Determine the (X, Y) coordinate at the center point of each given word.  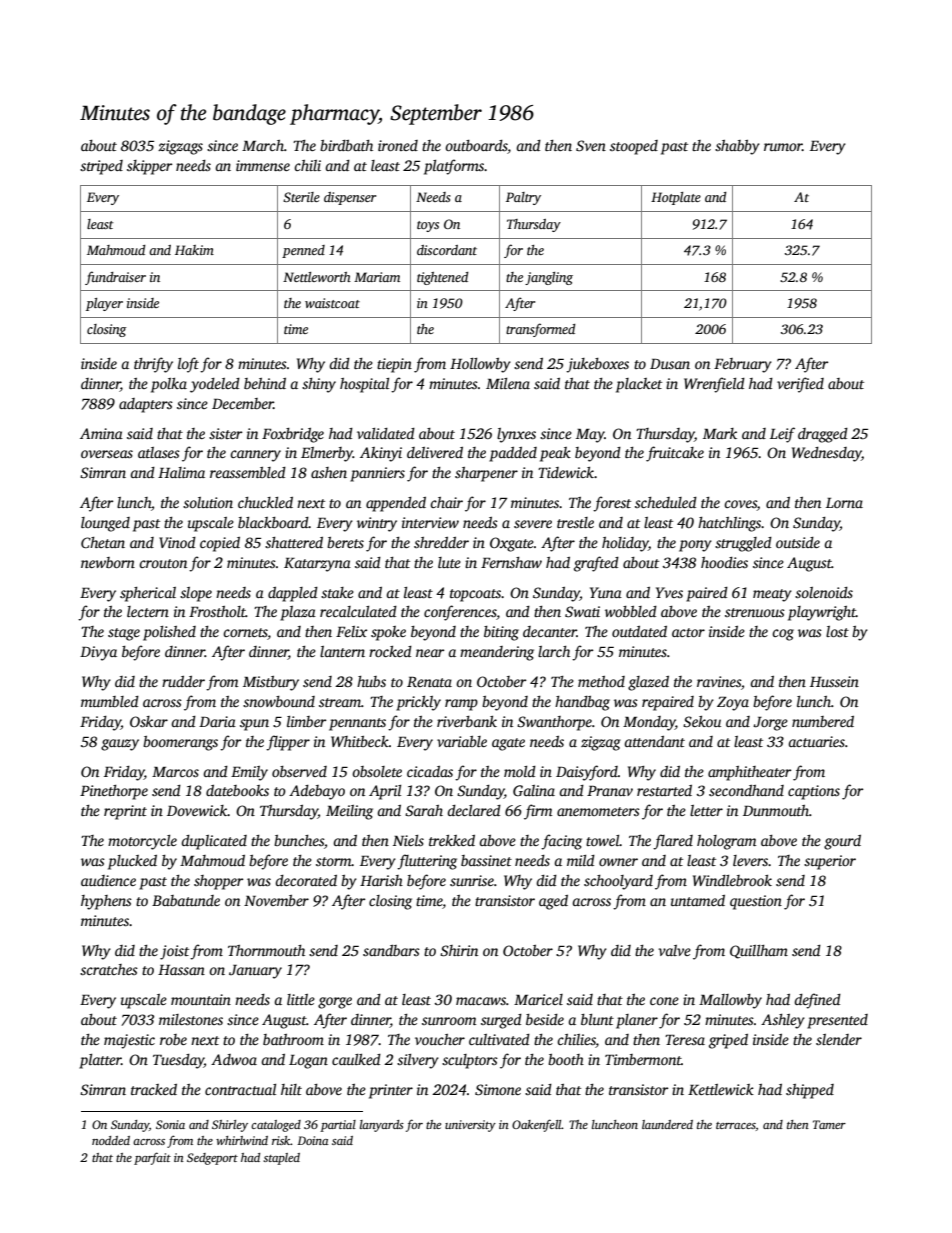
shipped (810, 1091)
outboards (476, 145)
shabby (737, 147)
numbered (823, 721)
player (104, 304)
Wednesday (827, 454)
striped (101, 167)
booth (566, 1059)
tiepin (394, 365)
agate (508, 744)
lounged (105, 524)
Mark (720, 433)
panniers (377, 474)
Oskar (149, 721)
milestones (191, 1019)
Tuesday (178, 1061)
